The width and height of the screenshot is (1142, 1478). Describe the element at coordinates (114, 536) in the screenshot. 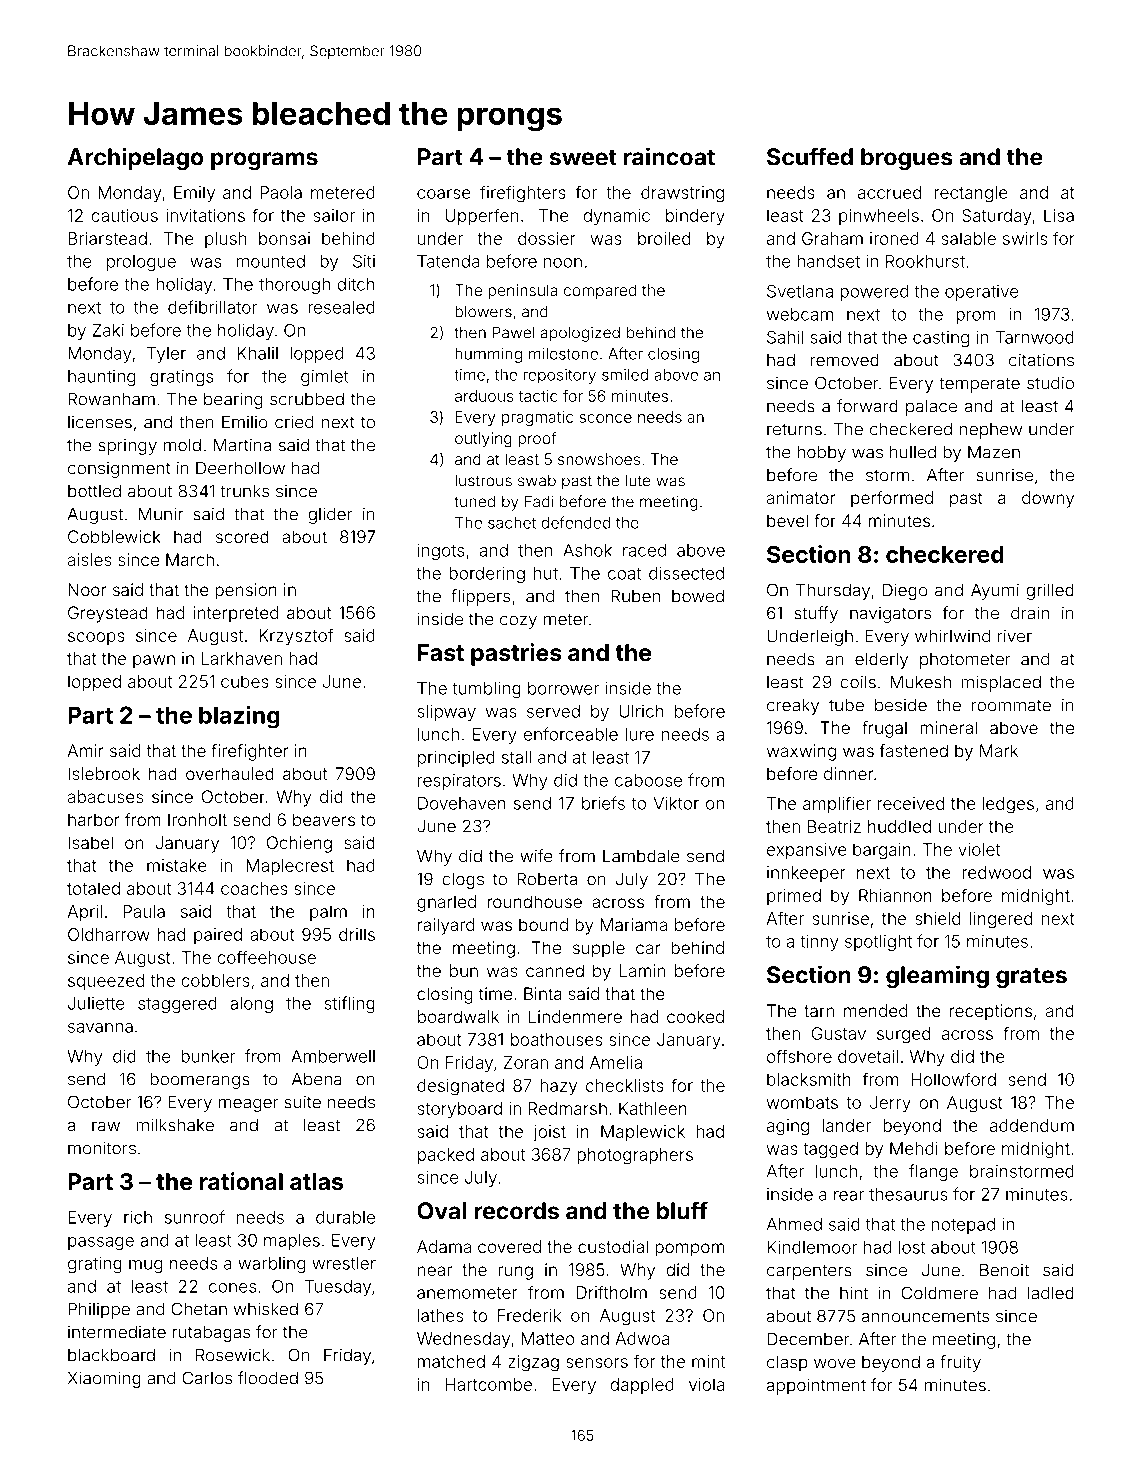

I see `Cobblewick` at that location.
